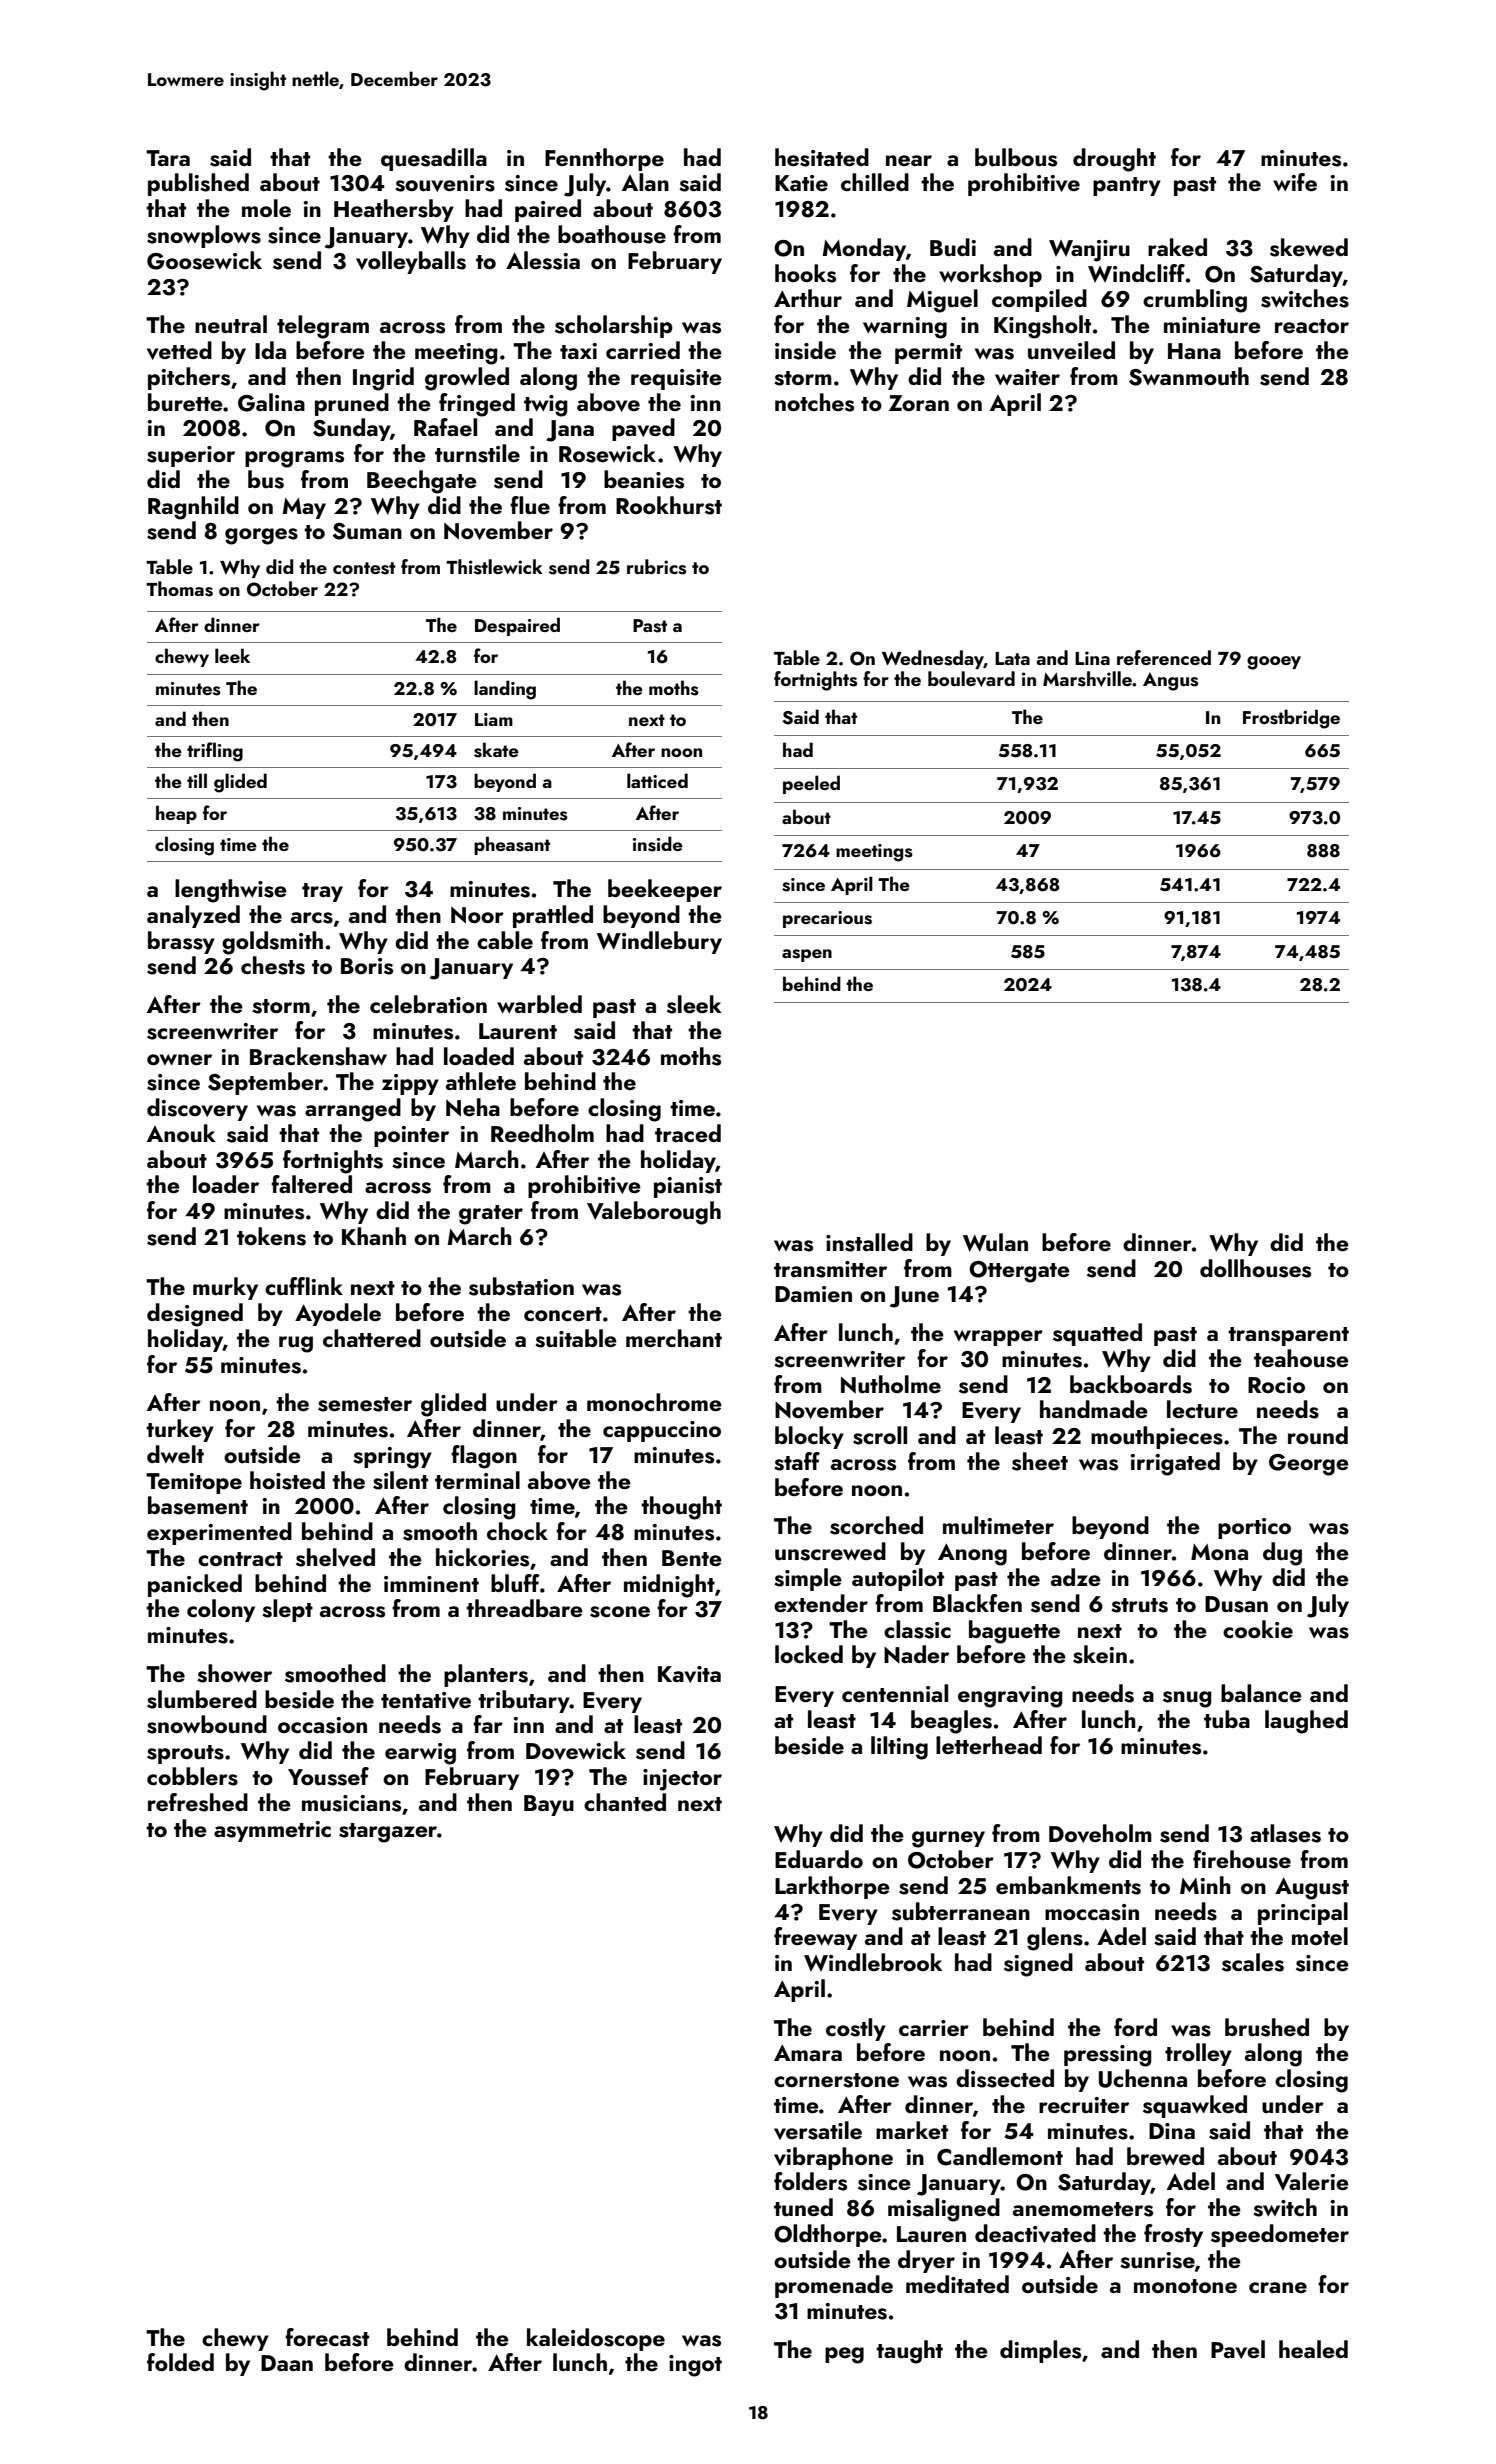 The image size is (1496, 2464). I want to click on wife, so click(1295, 182).
